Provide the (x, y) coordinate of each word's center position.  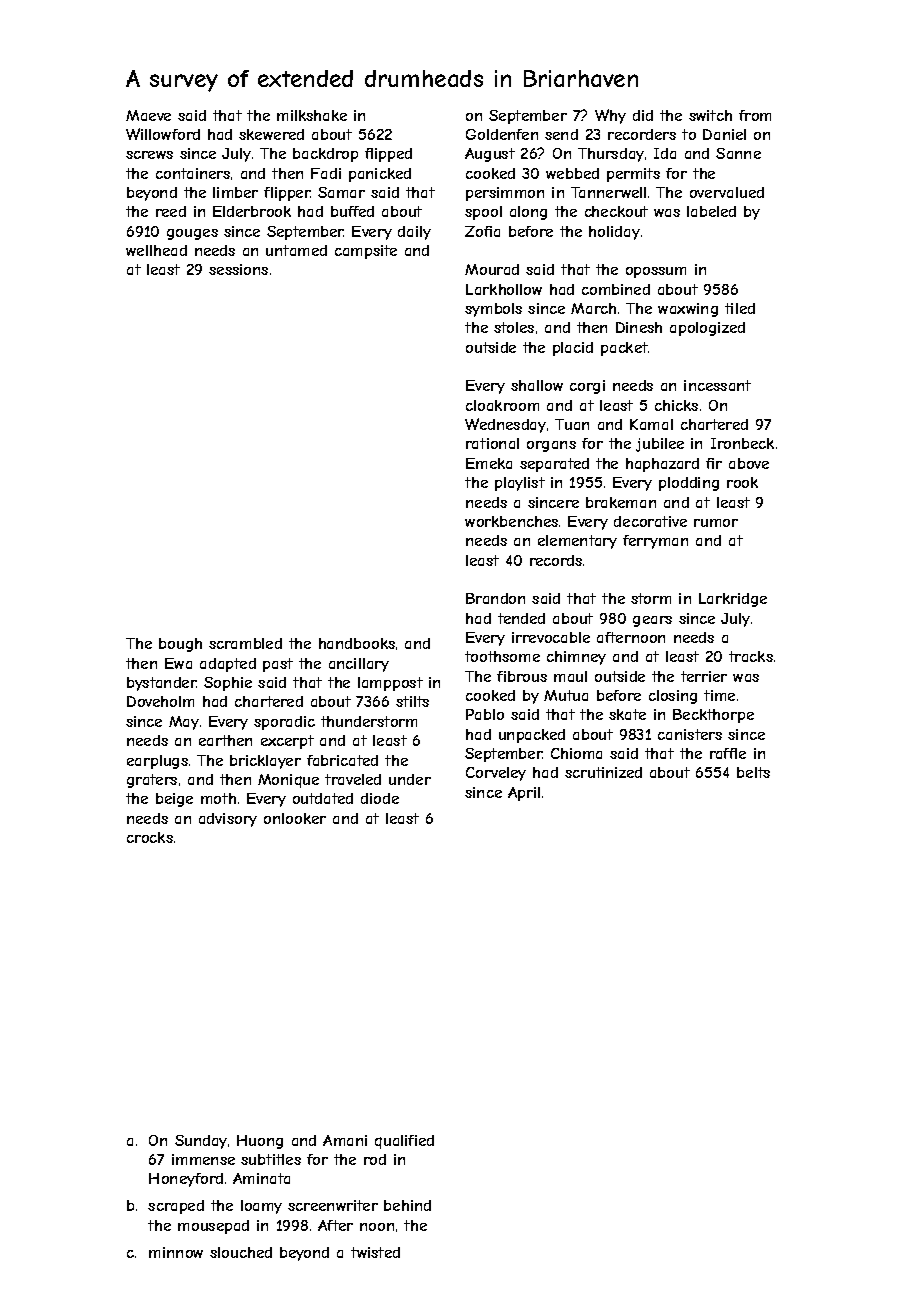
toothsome (502, 656)
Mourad (492, 269)
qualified (404, 1142)
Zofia (482, 231)
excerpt (287, 742)
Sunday (201, 1142)
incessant (717, 385)
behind (407, 1205)
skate (627, 714)
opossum (656, 272)
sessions (238, 269)
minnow (176, 1252)
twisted (375, 1252)
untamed (296, 250)
